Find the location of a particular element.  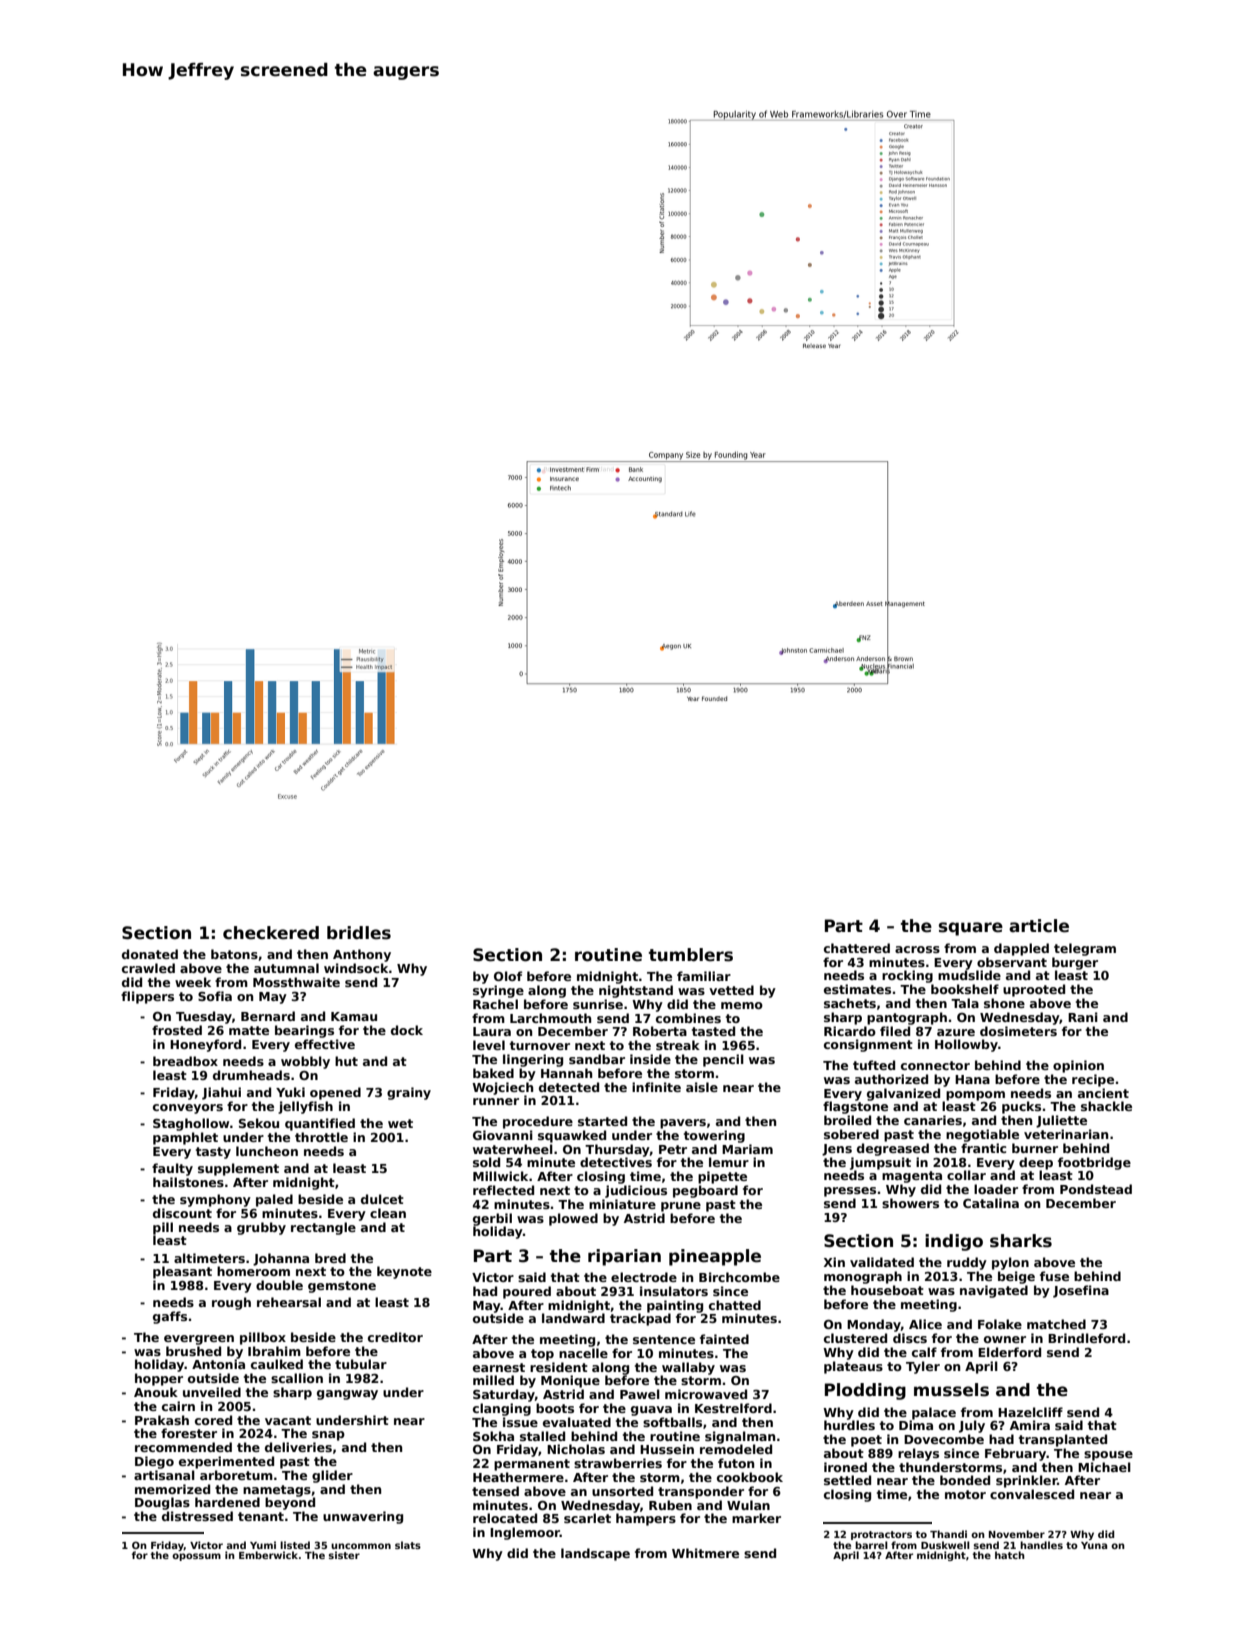

grubby is located at coordinates (261, 1228).
